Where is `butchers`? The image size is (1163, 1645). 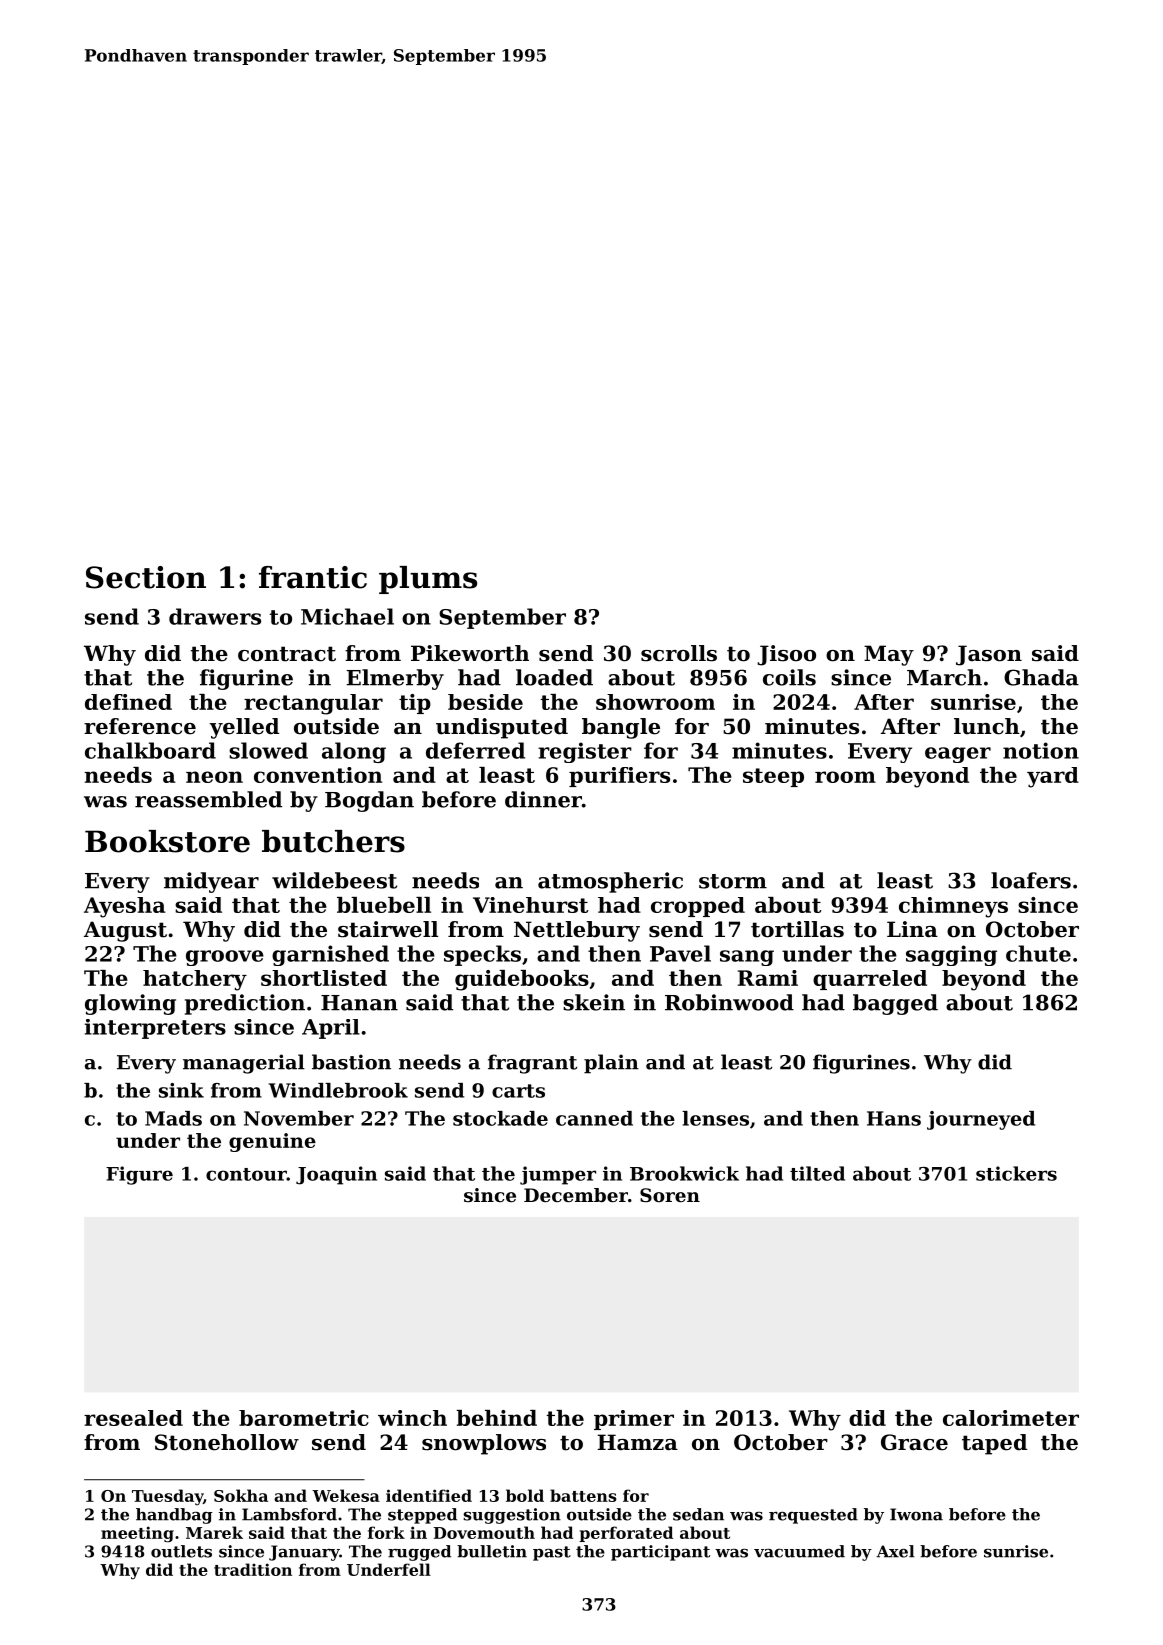
butchers is located at coordinates (333, 841).
